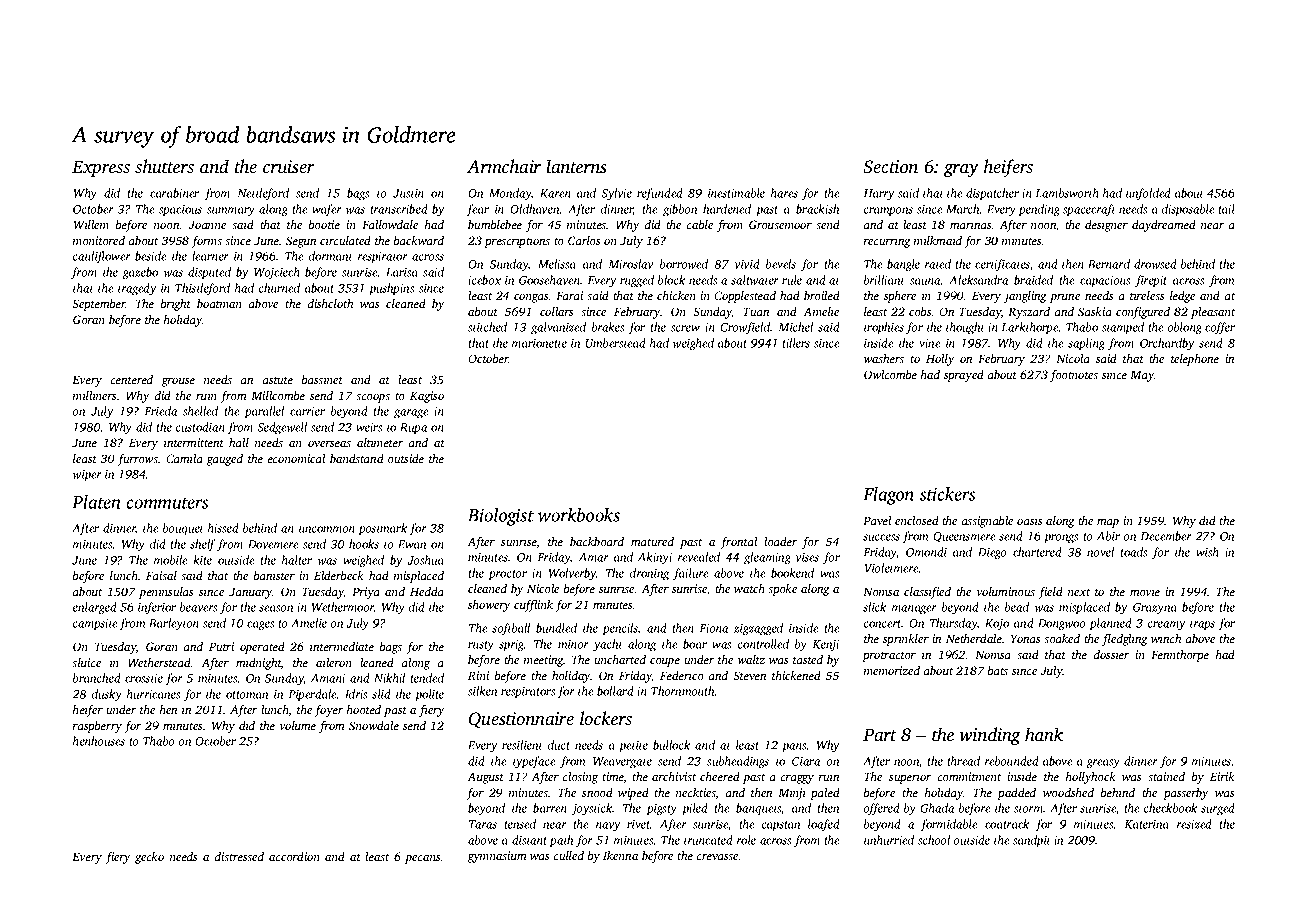  Describe the element at coordinates (890, 374) in the screenshot. I see `Owlcombe` at that location.
